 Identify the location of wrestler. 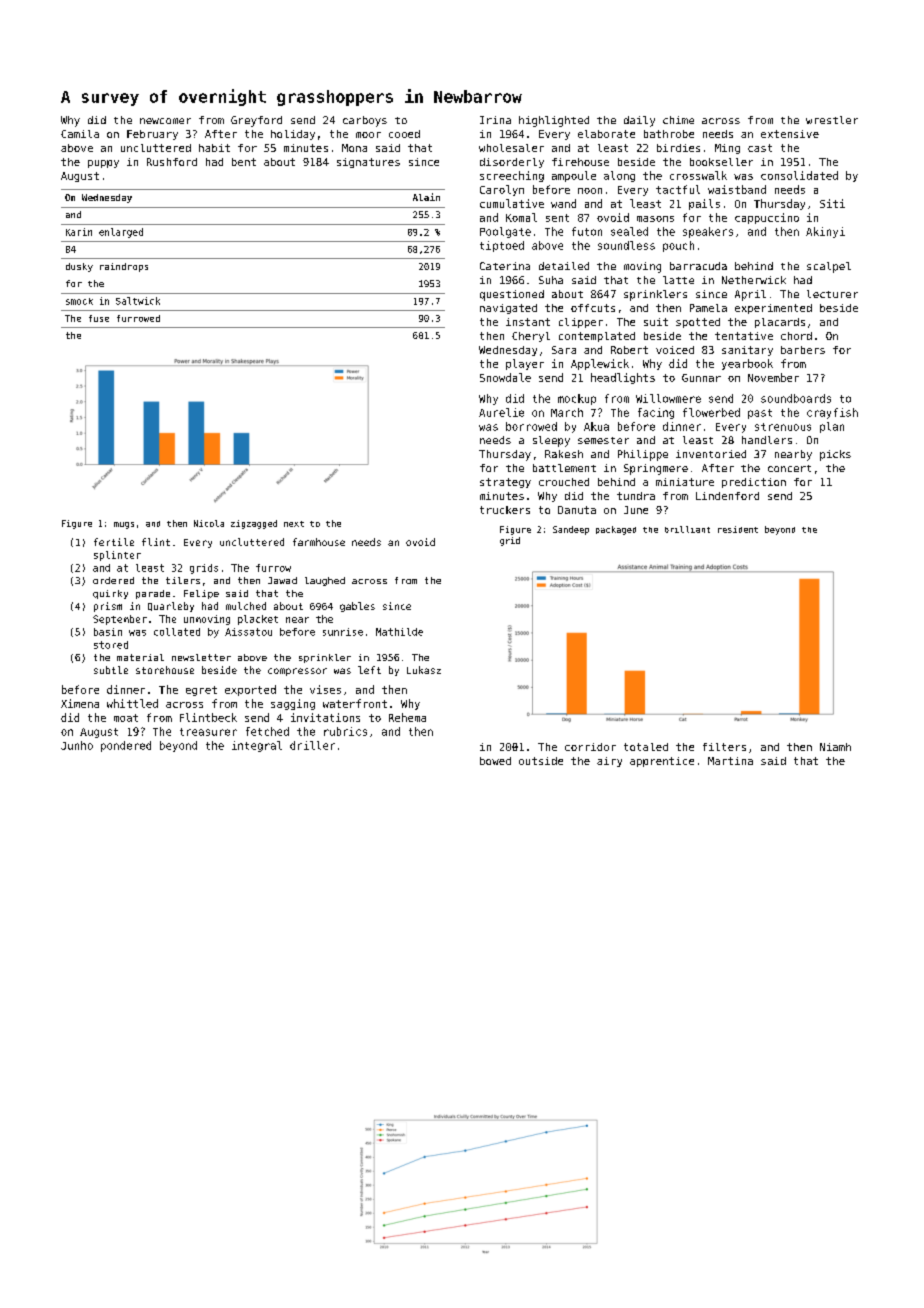
(832, 120).
